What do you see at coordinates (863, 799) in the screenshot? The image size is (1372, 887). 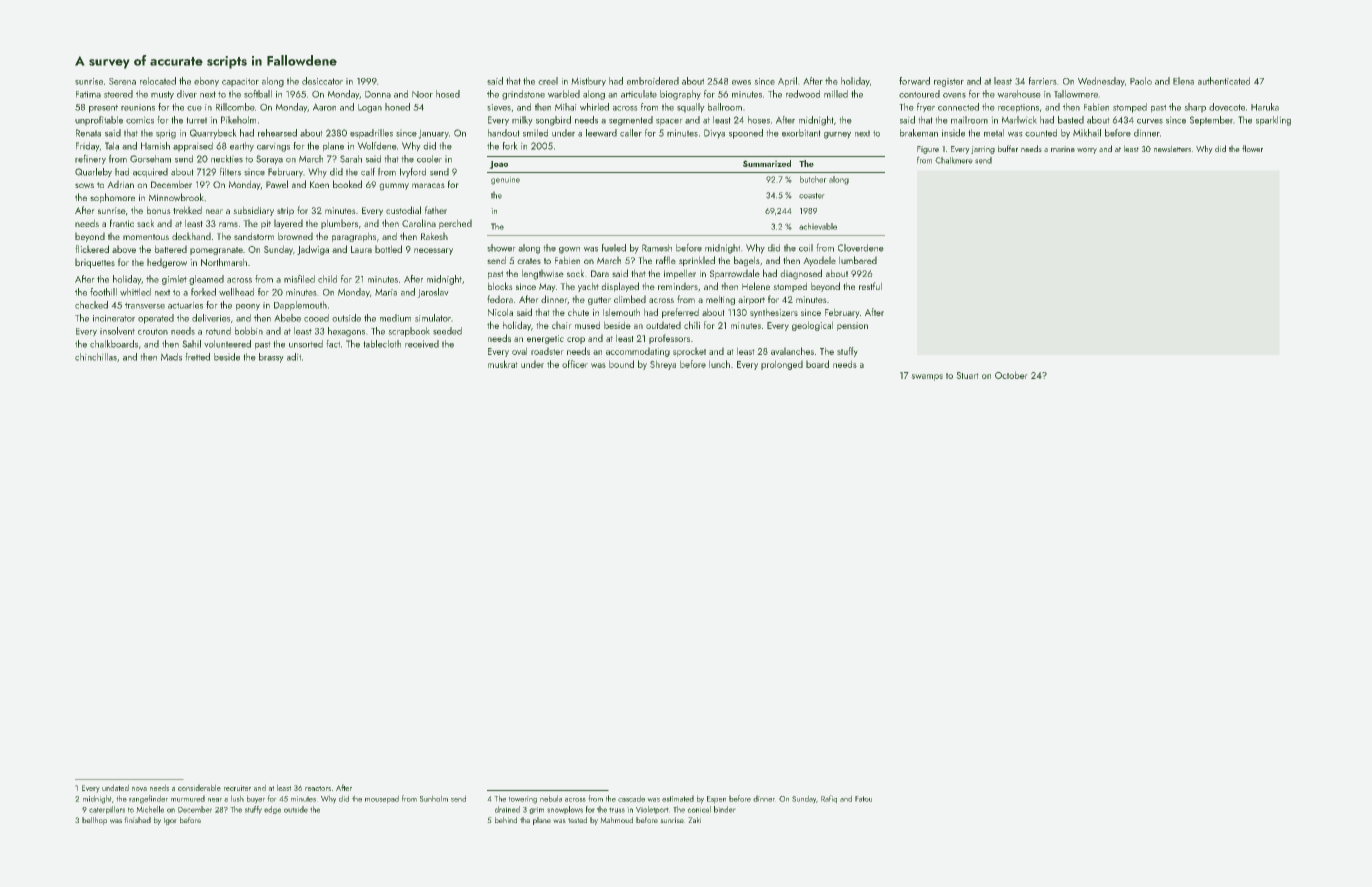 I see `Fatou` at bounding box center [863, 799].
